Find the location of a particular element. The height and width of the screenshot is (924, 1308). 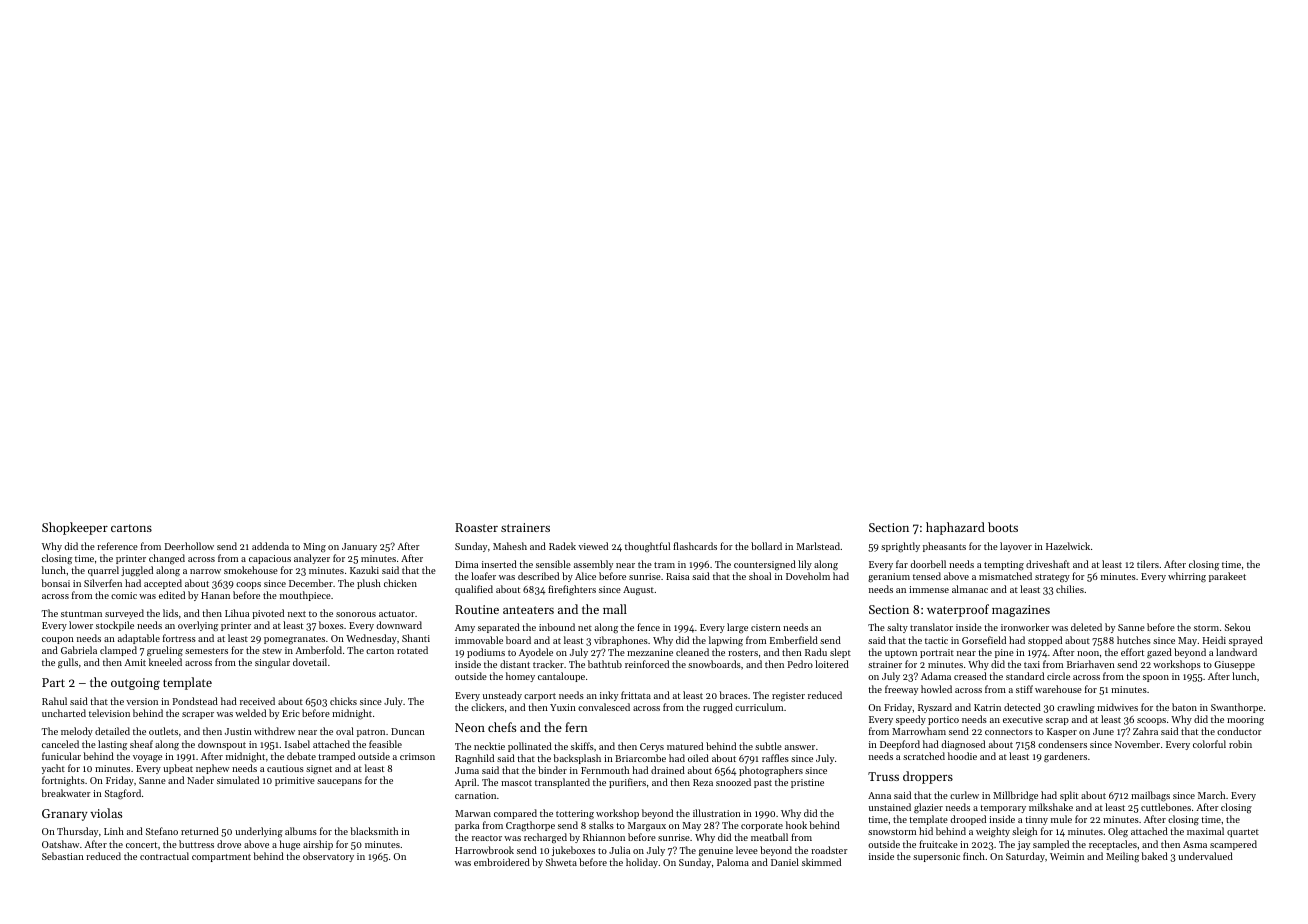

signet is located at coordinates (319, 770).
